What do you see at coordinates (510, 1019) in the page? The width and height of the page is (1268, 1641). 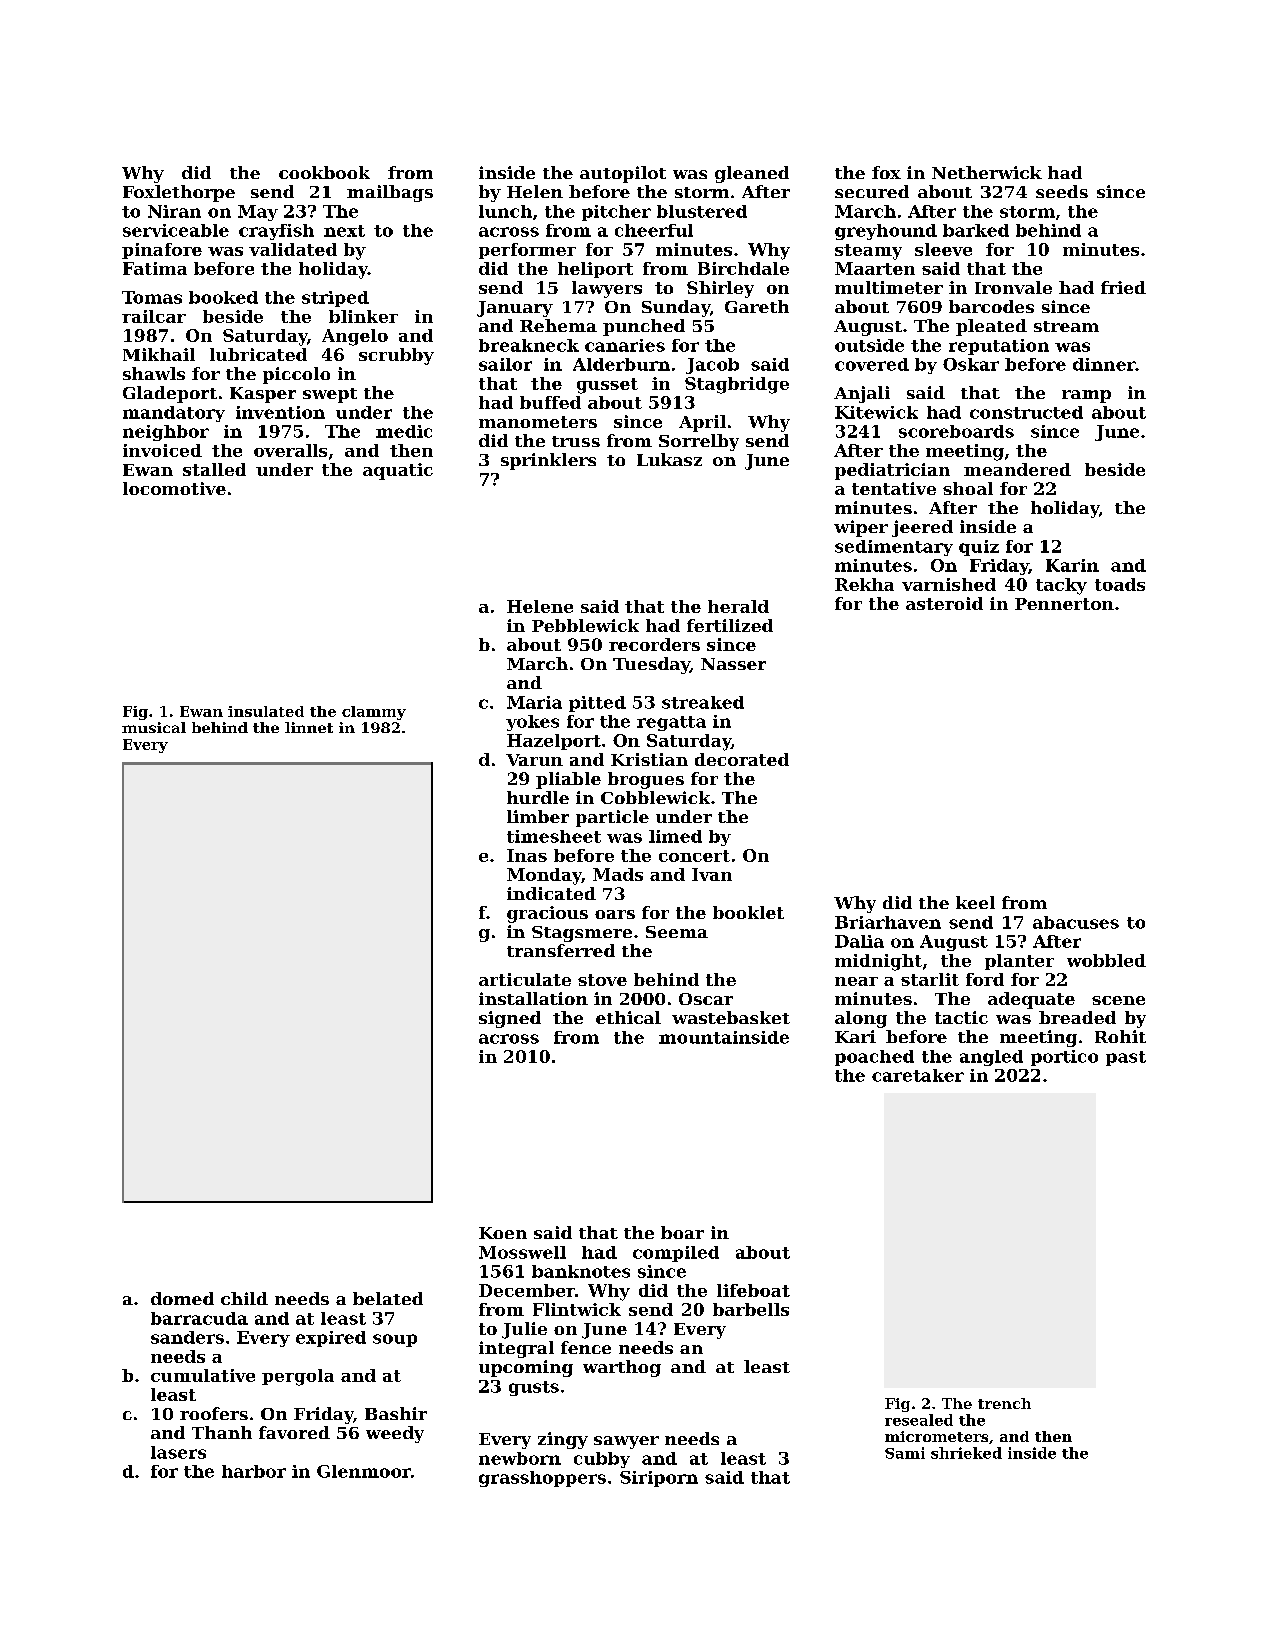 I see `signed` at bounding box center [510, 1019].
